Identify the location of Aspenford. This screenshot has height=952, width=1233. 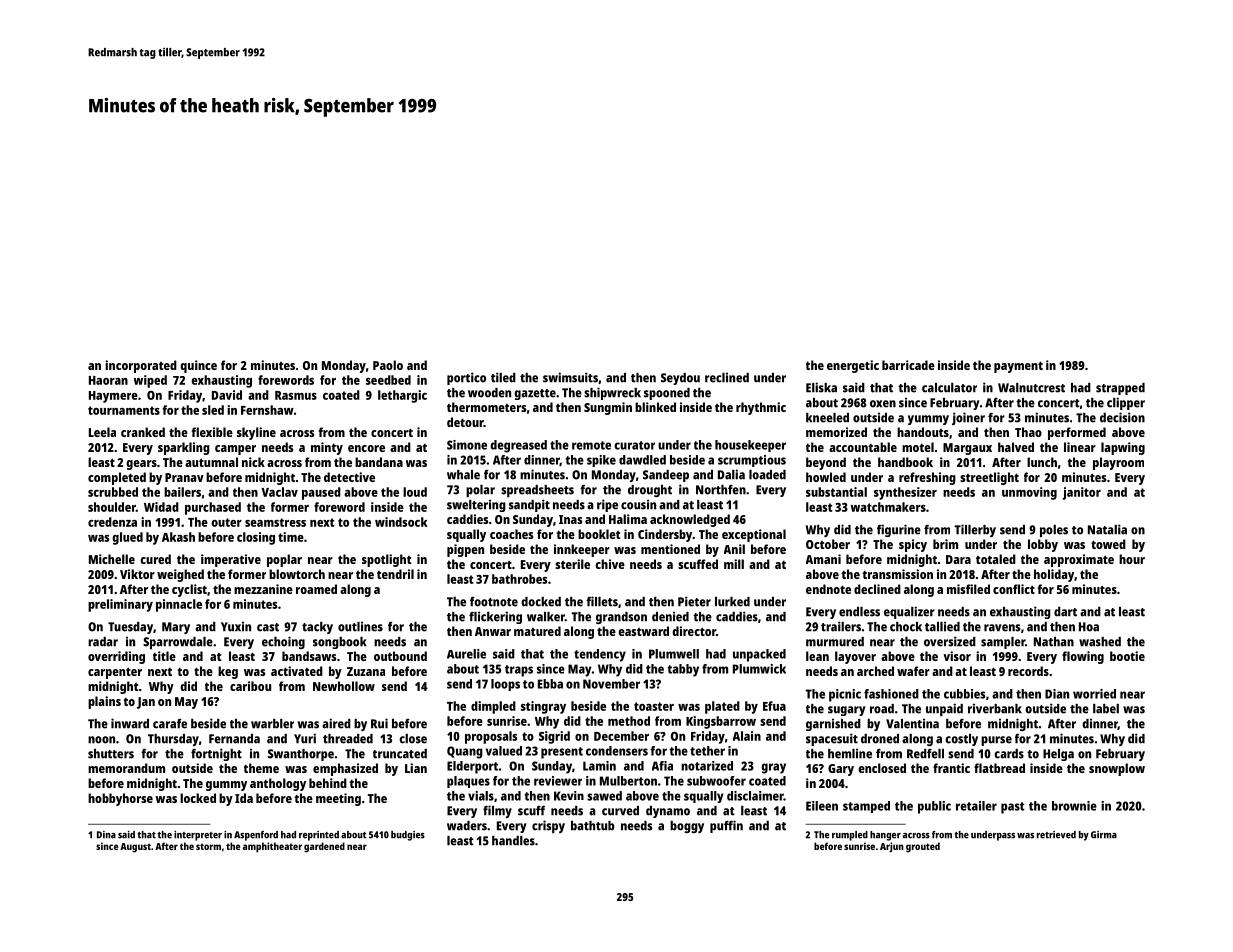
(256, 836).
